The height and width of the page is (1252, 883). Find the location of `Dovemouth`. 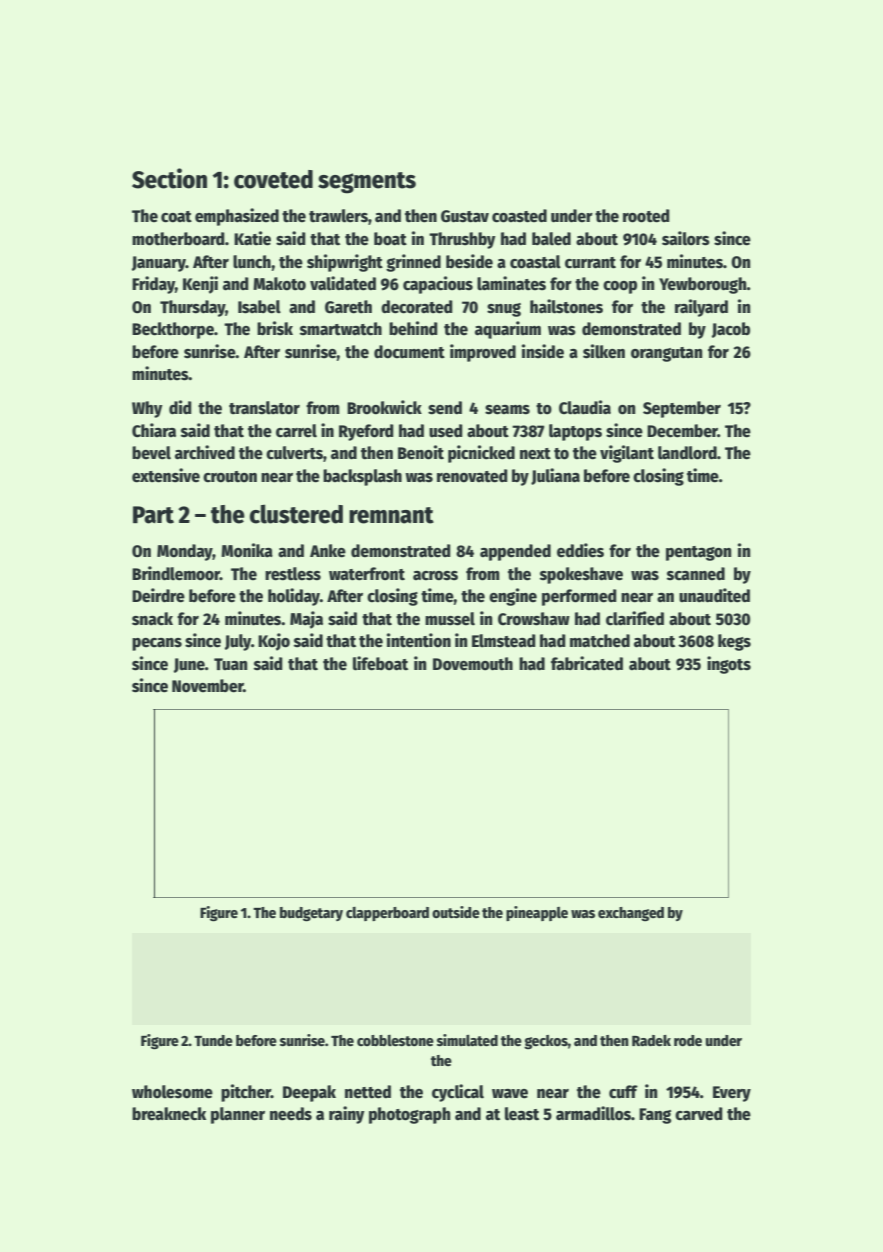

Dovemouth is located at coordinates (473, 664).
